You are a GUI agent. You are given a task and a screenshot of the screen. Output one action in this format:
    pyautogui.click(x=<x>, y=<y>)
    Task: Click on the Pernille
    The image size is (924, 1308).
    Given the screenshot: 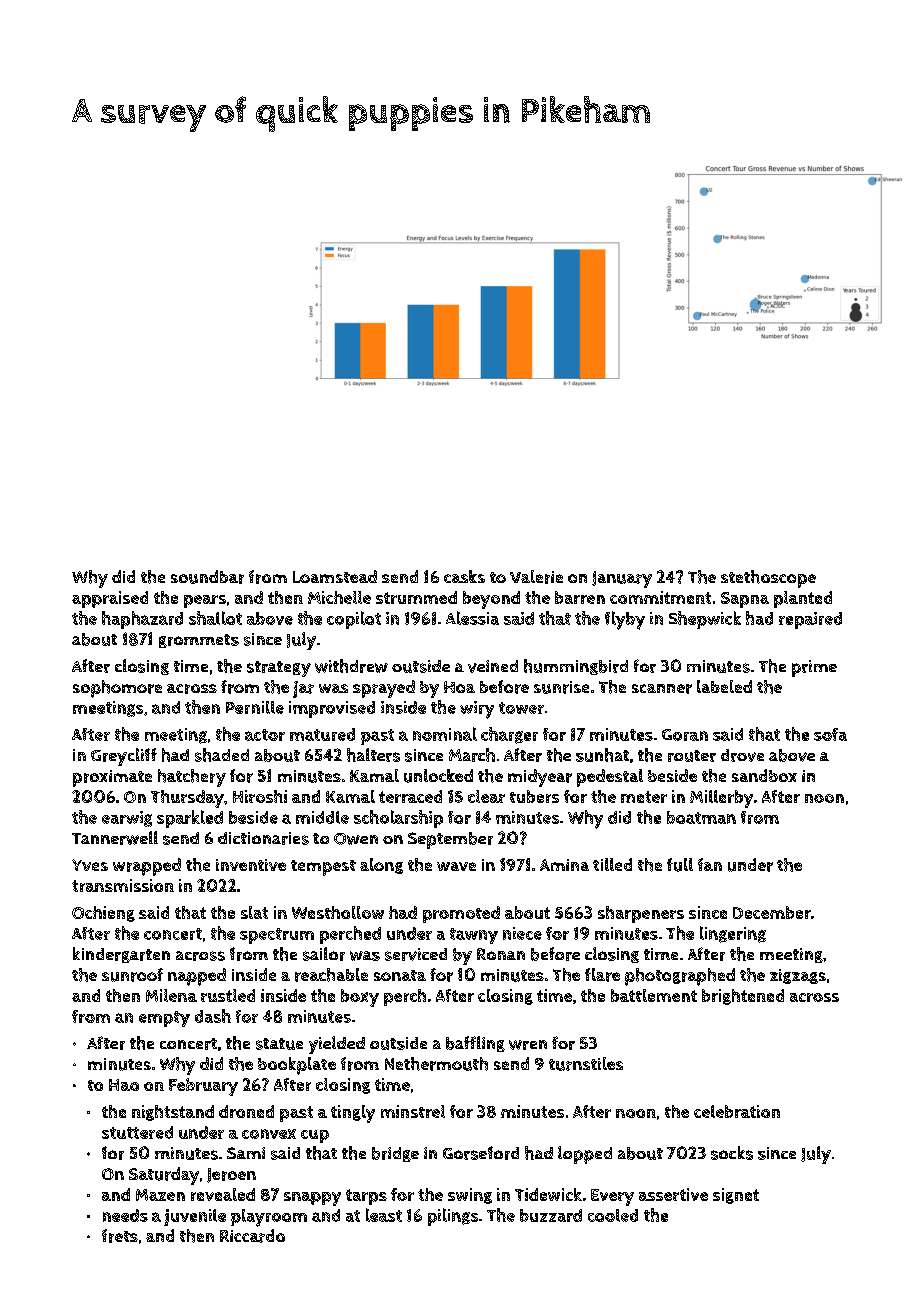 What is the action you would take?
    pyautogui.click(x=255, y=707)
